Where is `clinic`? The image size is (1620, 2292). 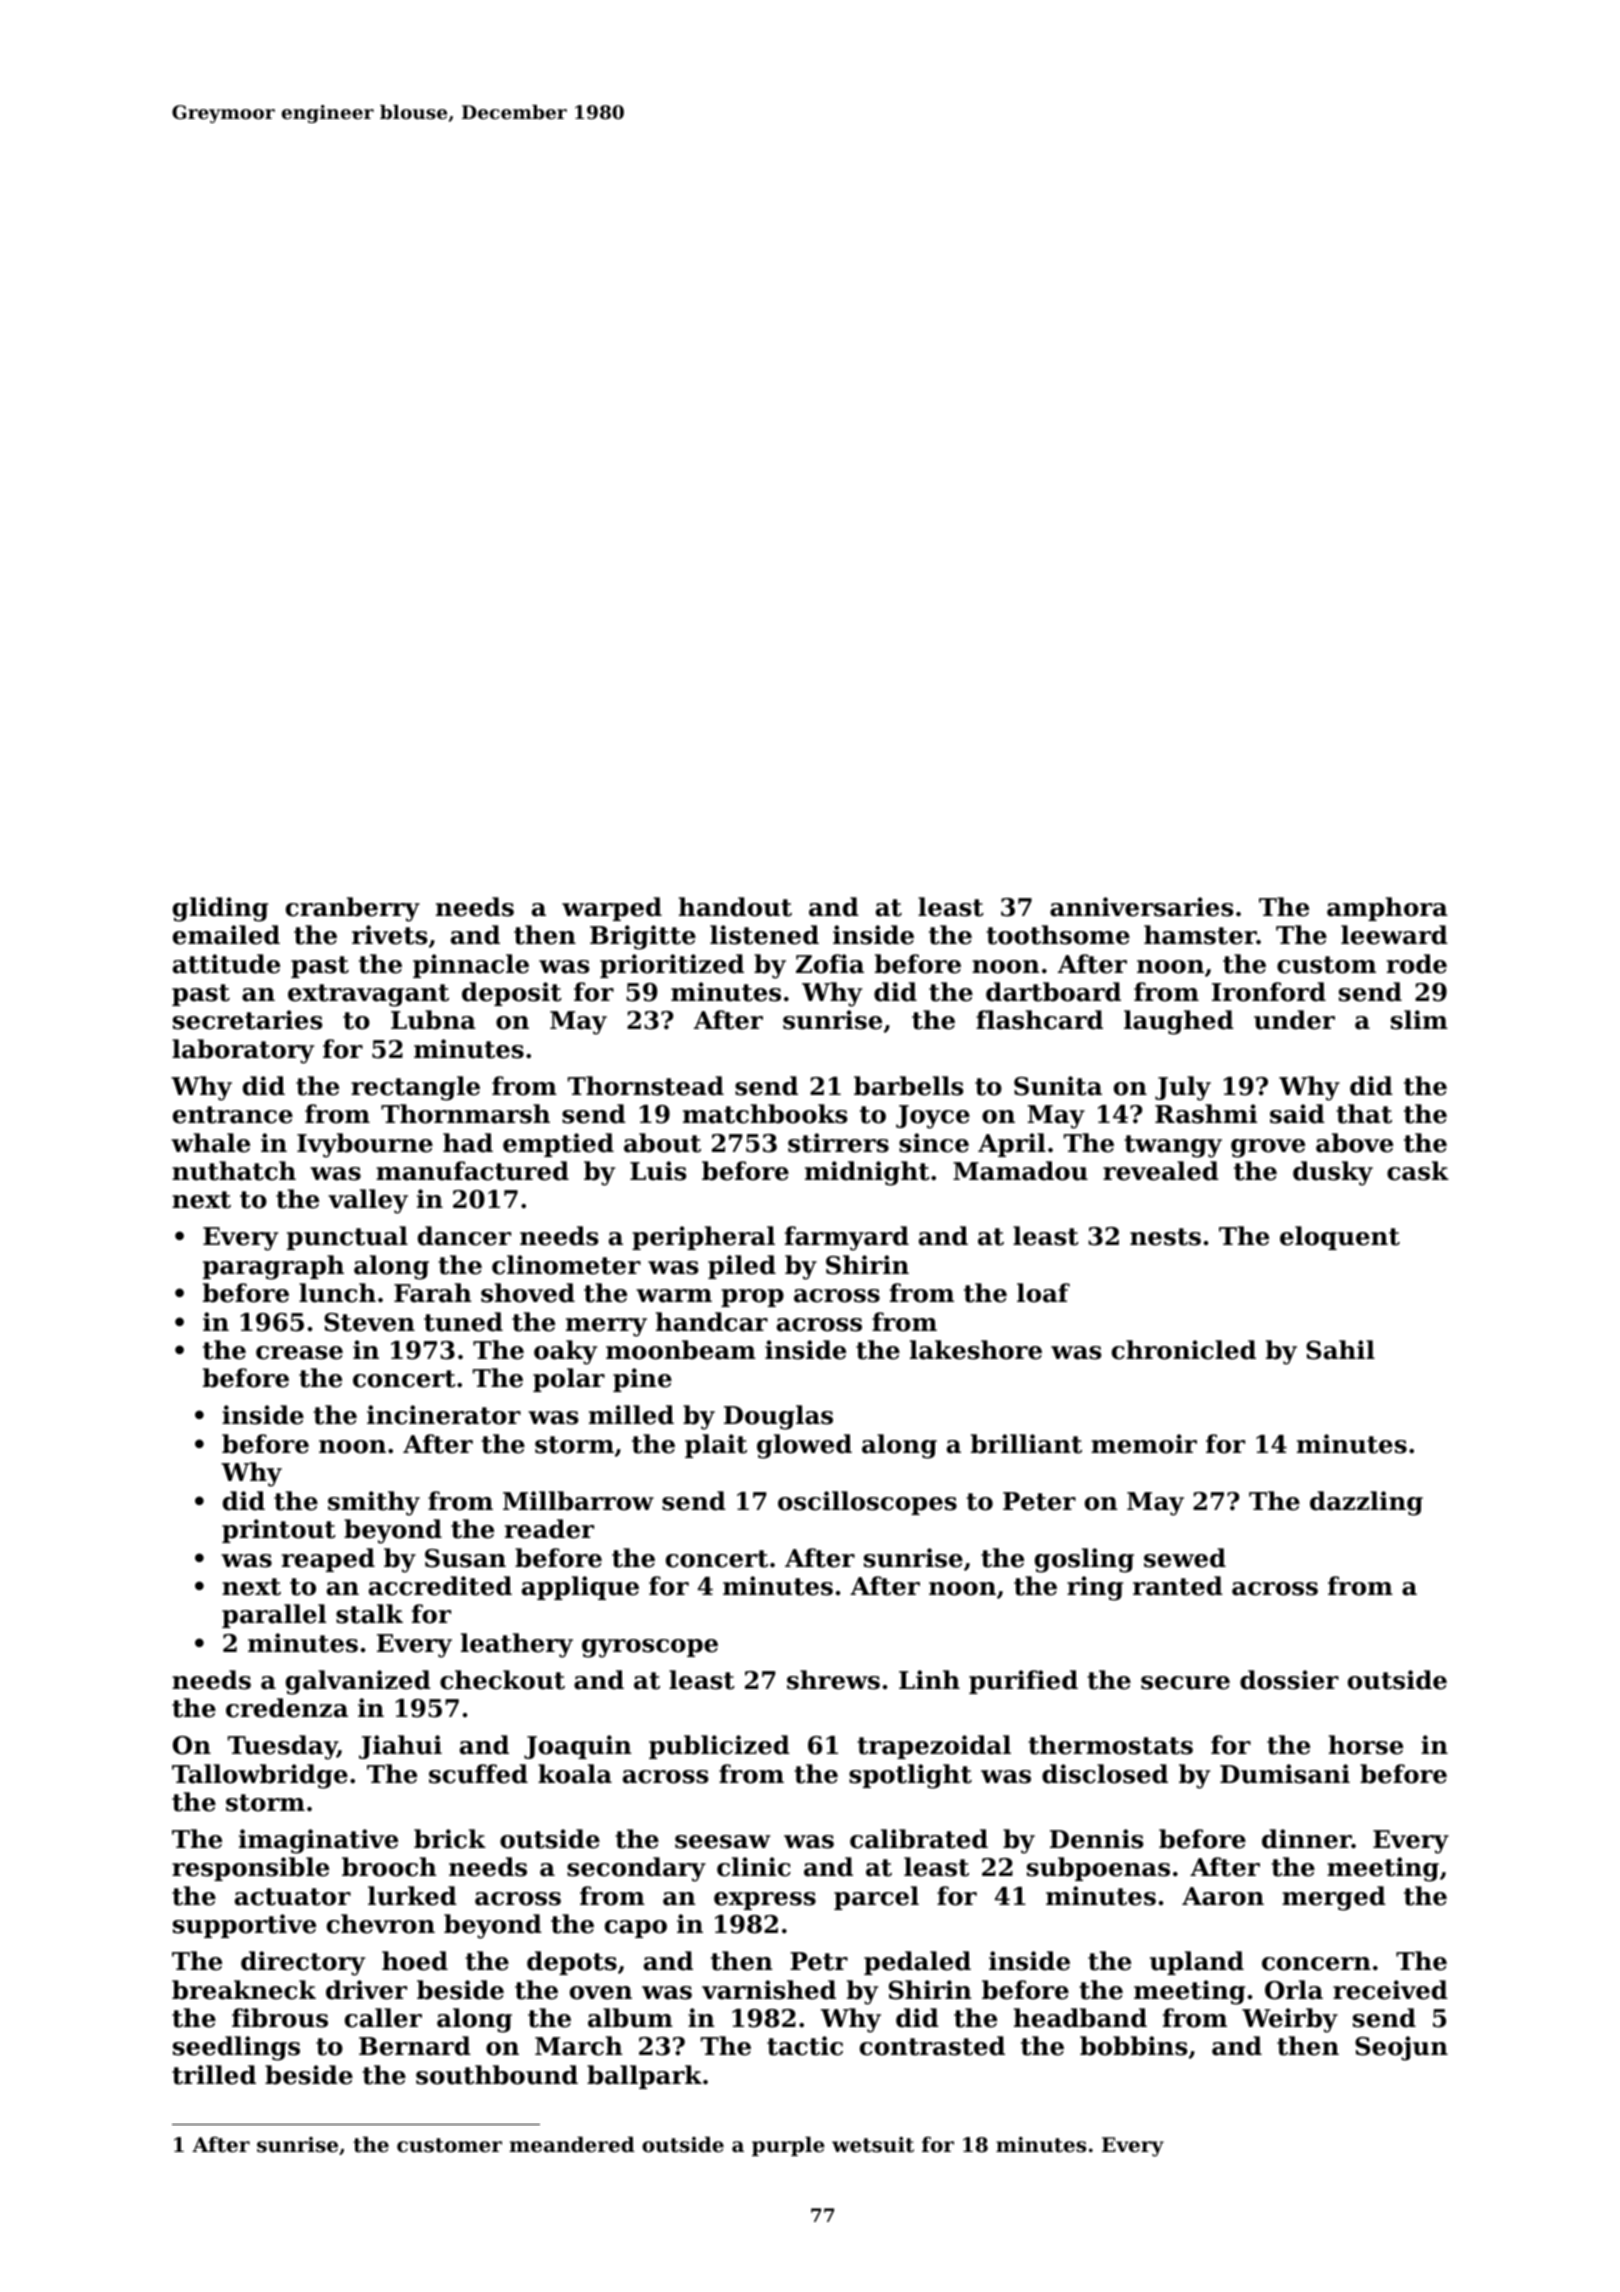
clinic is located at coordinates (754, 1867).
